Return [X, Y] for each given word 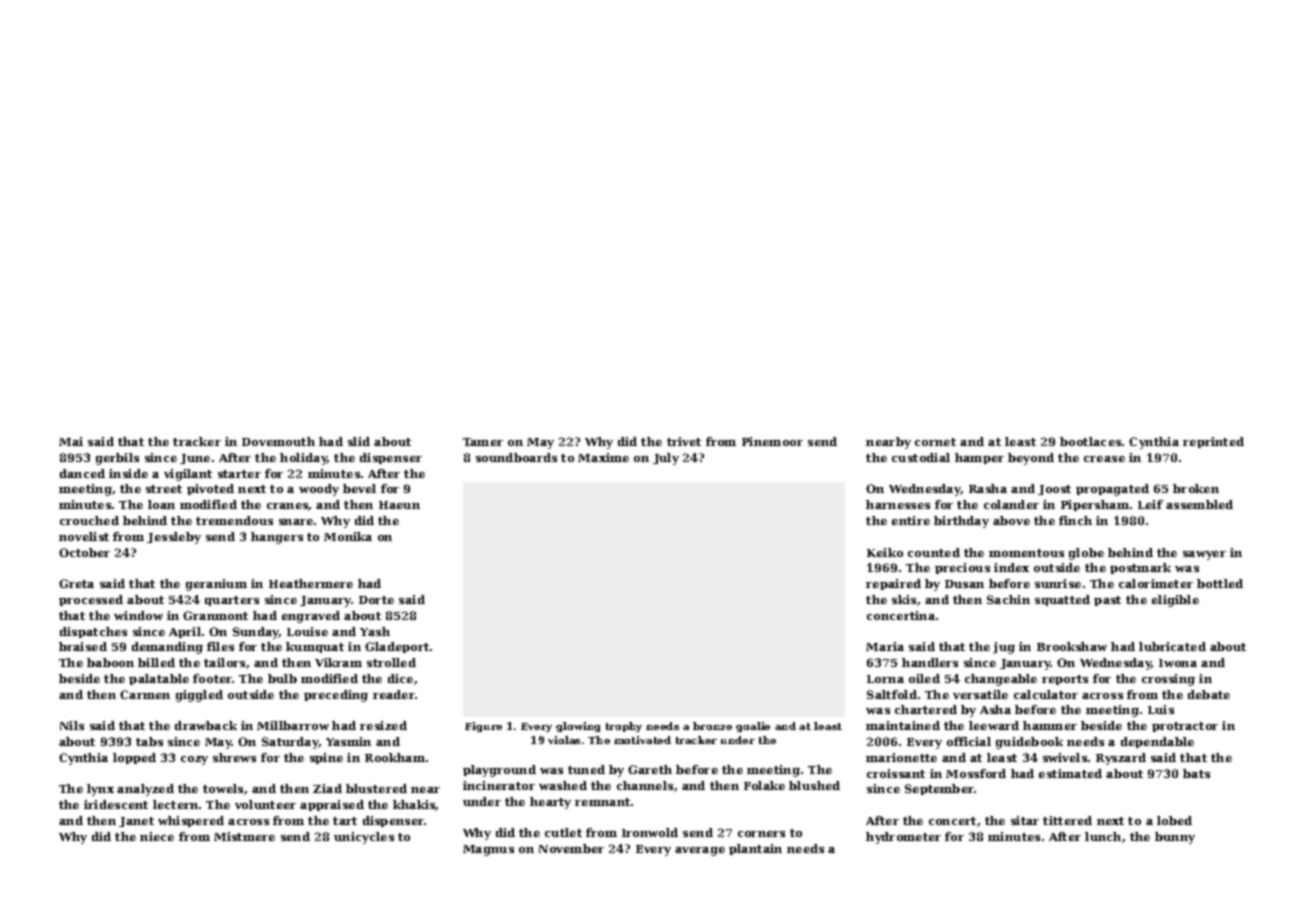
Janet [136, 822]
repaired [893, 584]
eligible [1175, 601]
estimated [1070, 773]
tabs [149, 741]
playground [499, 771]
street [164, 489]
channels [645, 785]
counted [934, 552]
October [84, 552]
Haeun [399, 505]
